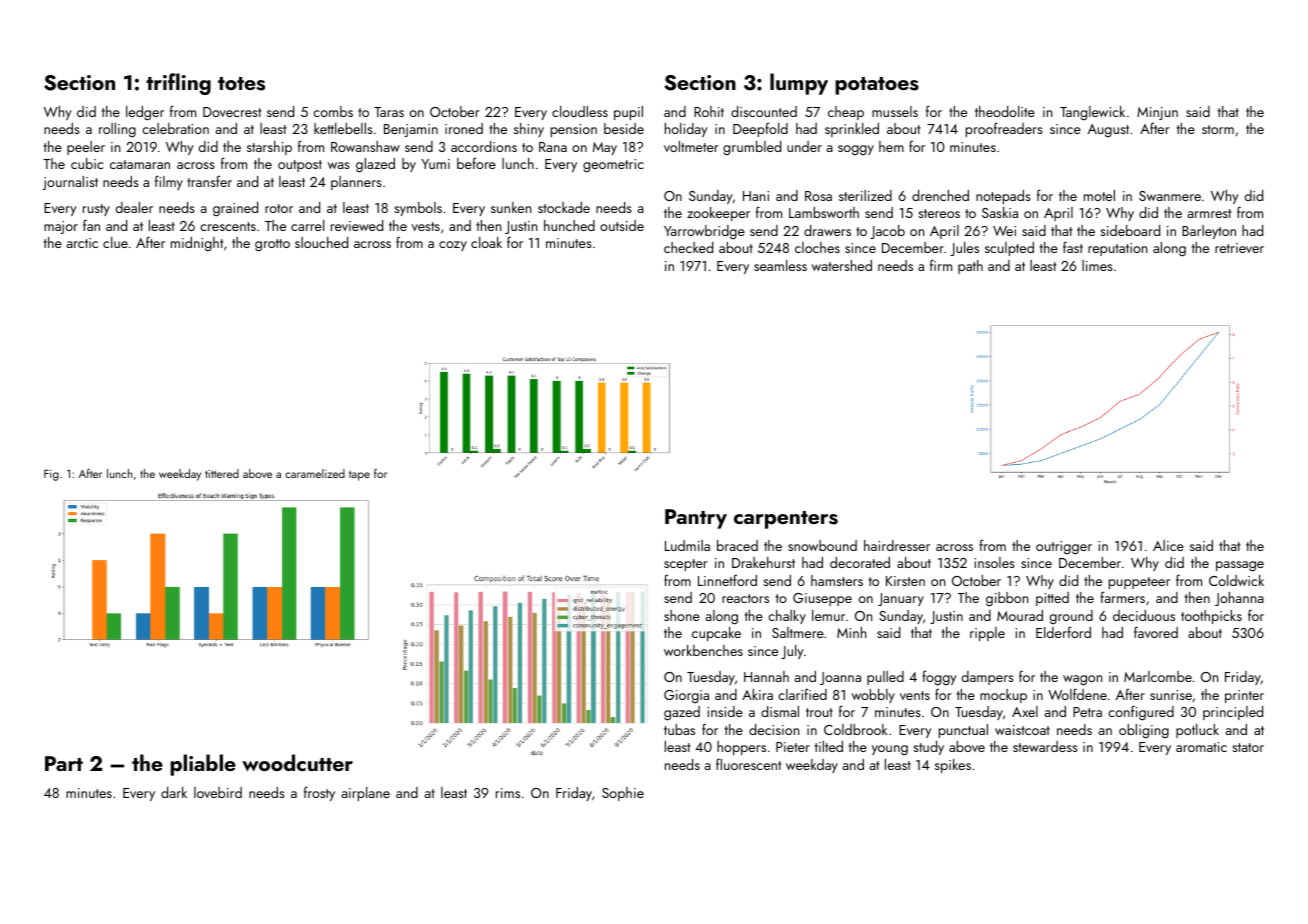 The height and width of the screenshot is (924, 1308). I want to click on Sophie, so click(623, 794).
